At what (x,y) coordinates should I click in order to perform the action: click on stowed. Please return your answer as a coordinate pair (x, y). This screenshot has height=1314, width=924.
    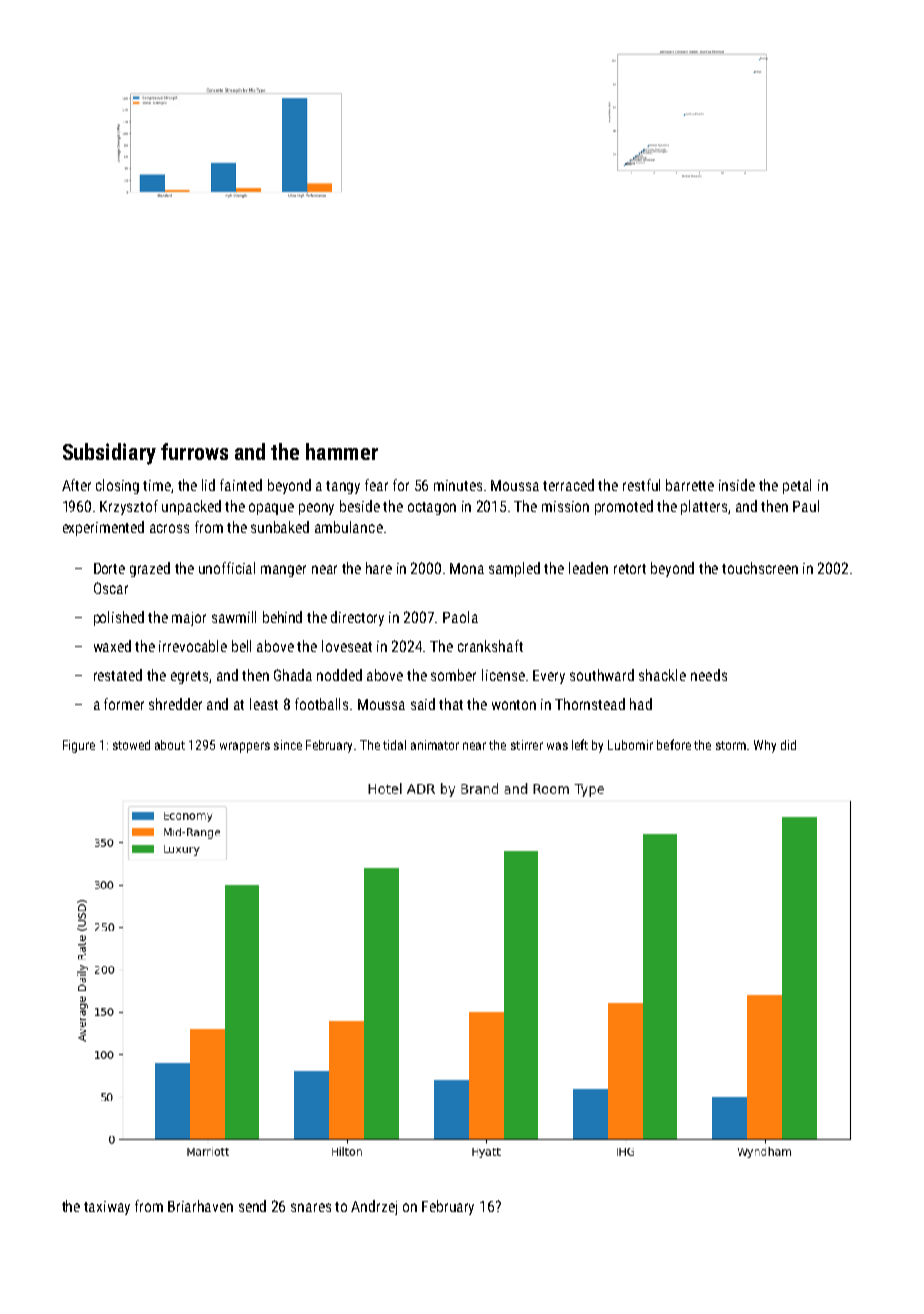
    Looking at the image, I should click on (131, 745).
